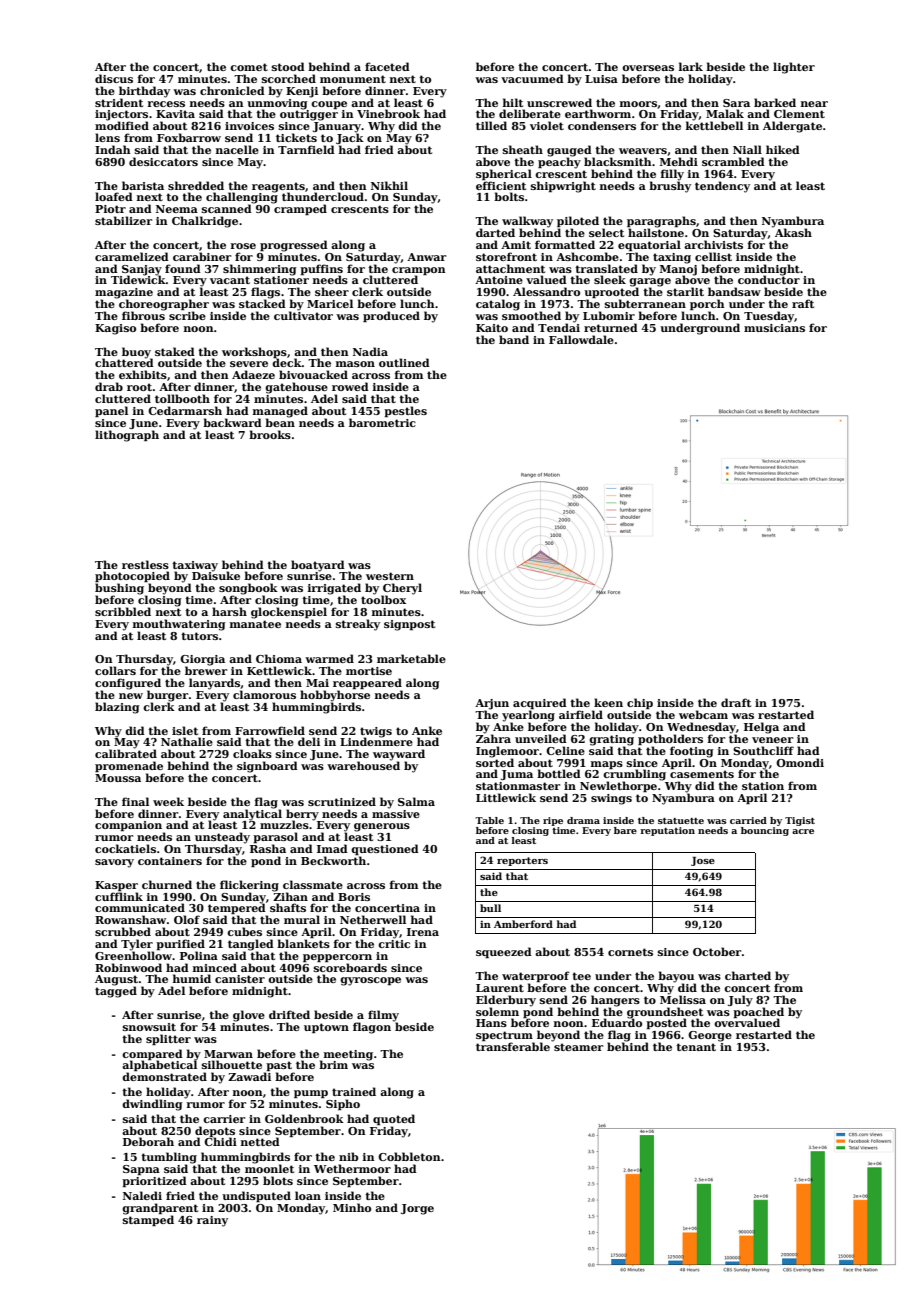 This screenshot has width=924, height=1308. What do you see at coordinates (523, 149) in the screenshot?
I see `sheath` at bounding box center [523, 149].
